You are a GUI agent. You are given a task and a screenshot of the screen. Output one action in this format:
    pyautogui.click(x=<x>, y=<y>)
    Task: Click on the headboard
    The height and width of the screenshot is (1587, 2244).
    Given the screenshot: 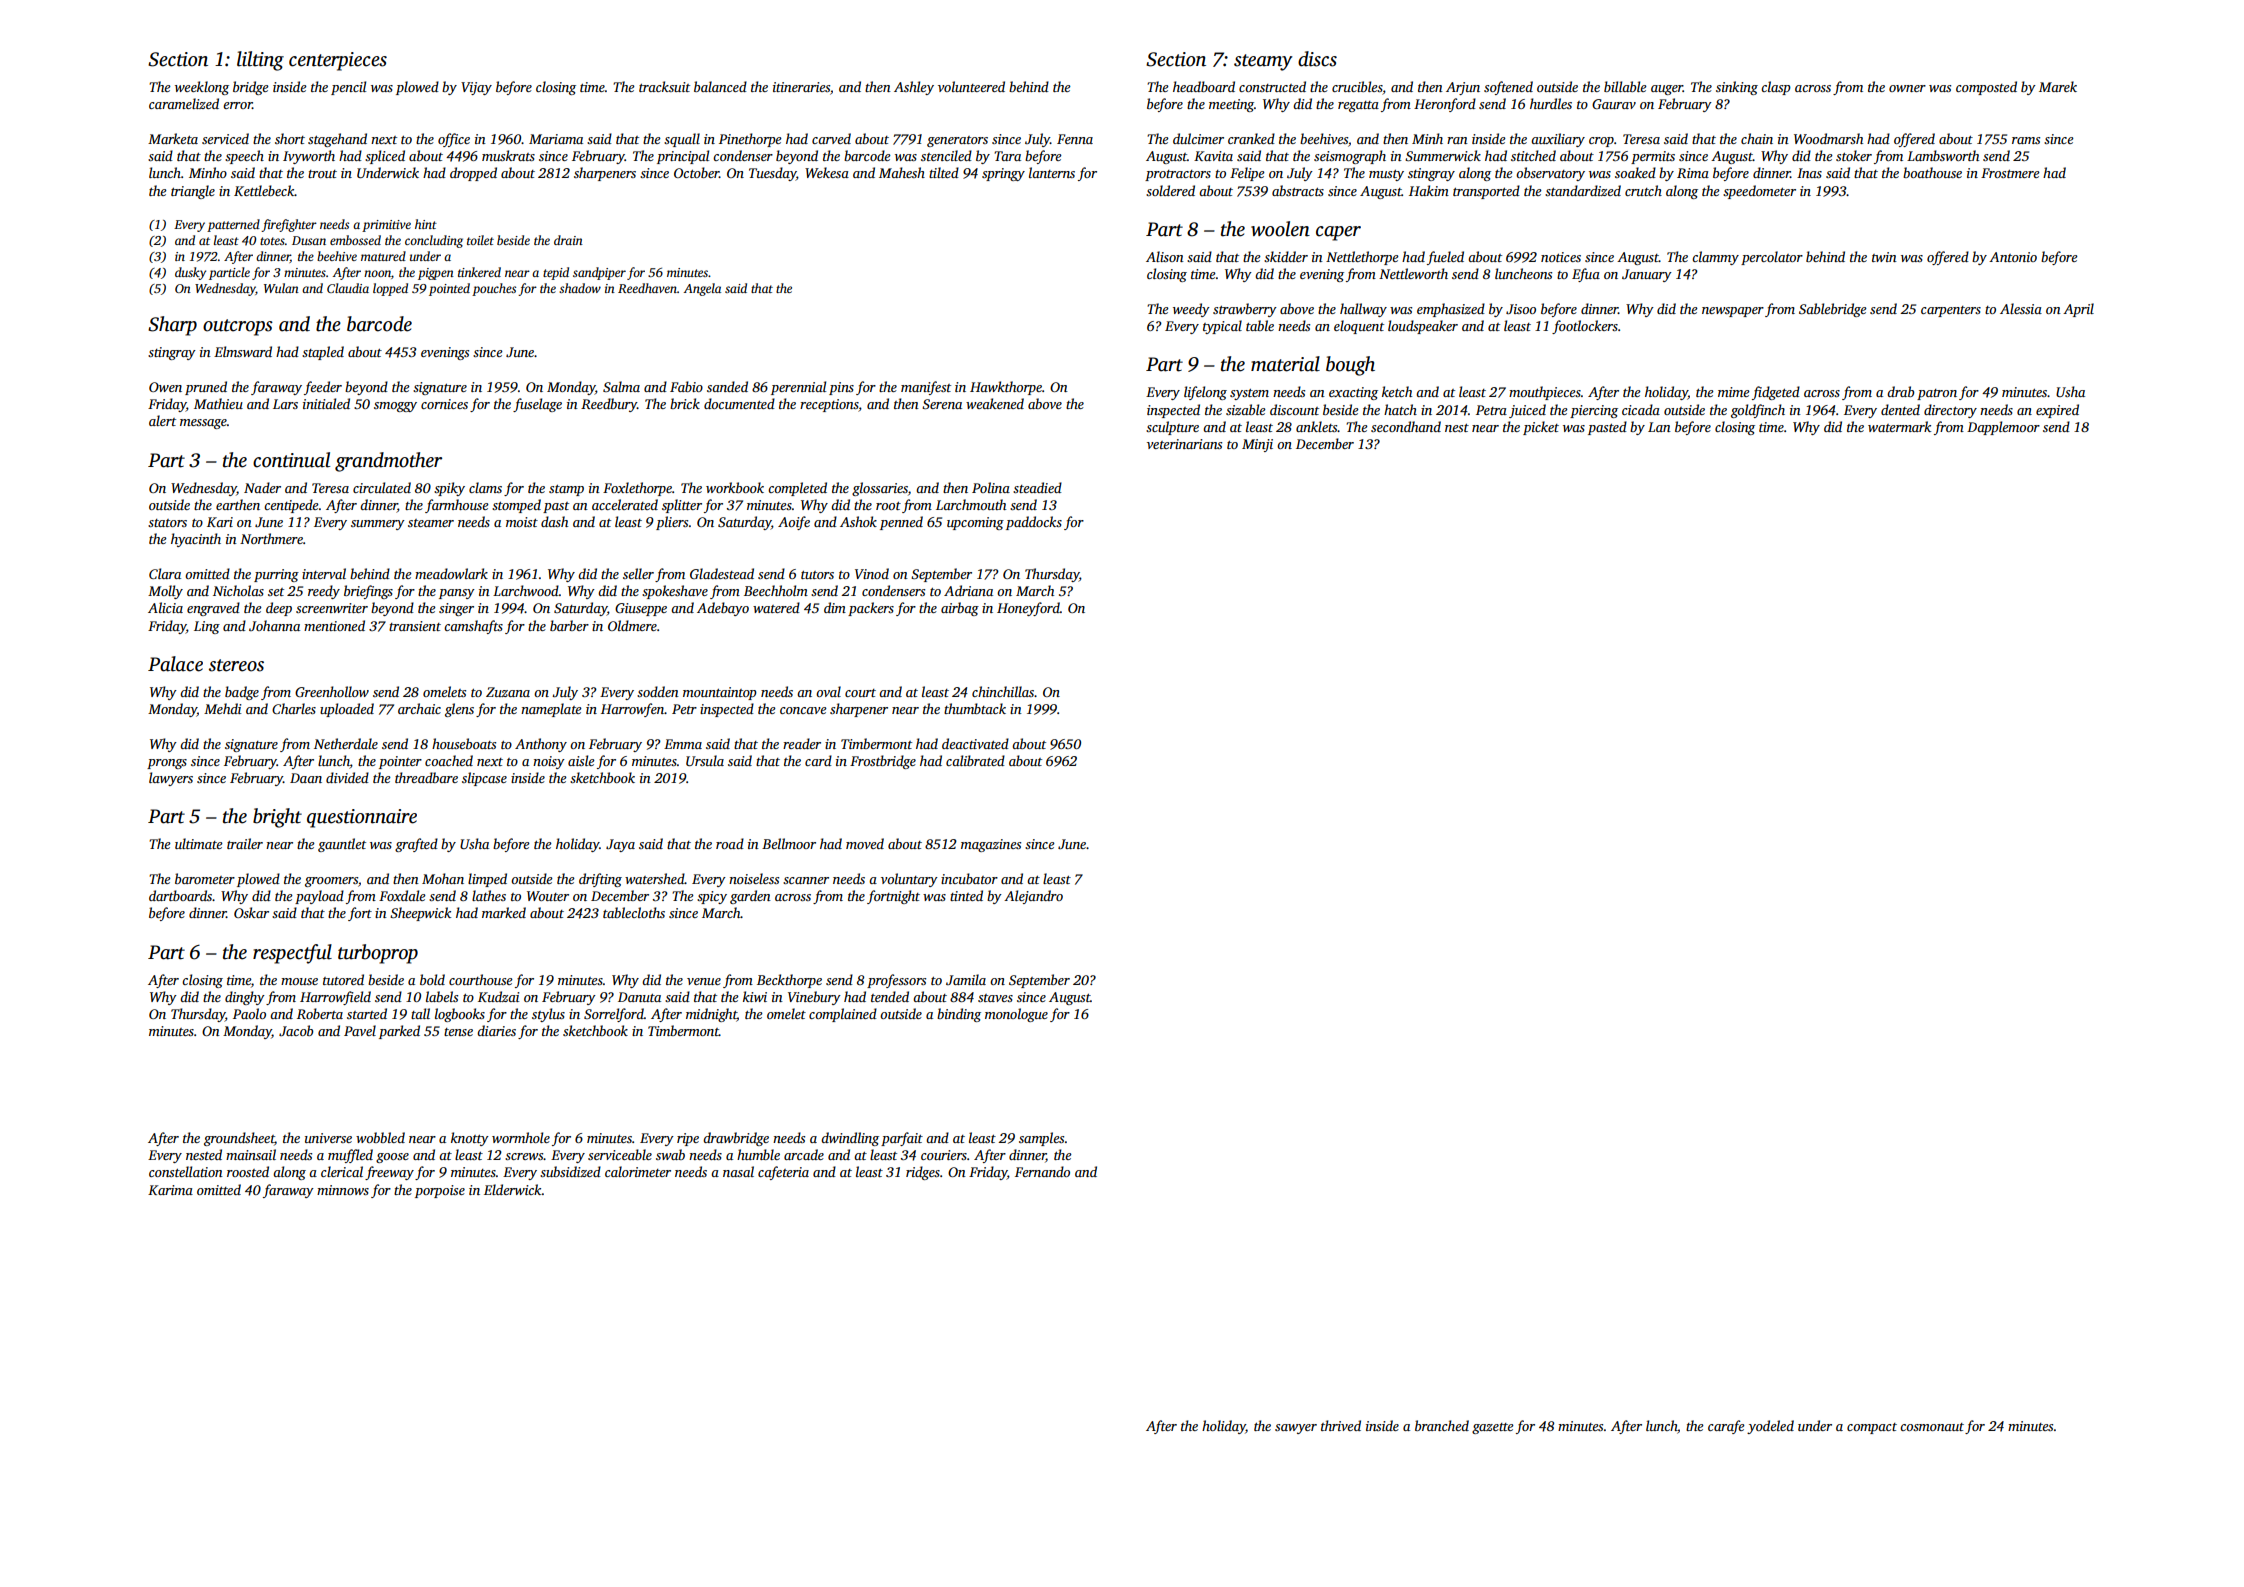 What is the action you would take?
    pyautogui.click(x=1204, y=86)
